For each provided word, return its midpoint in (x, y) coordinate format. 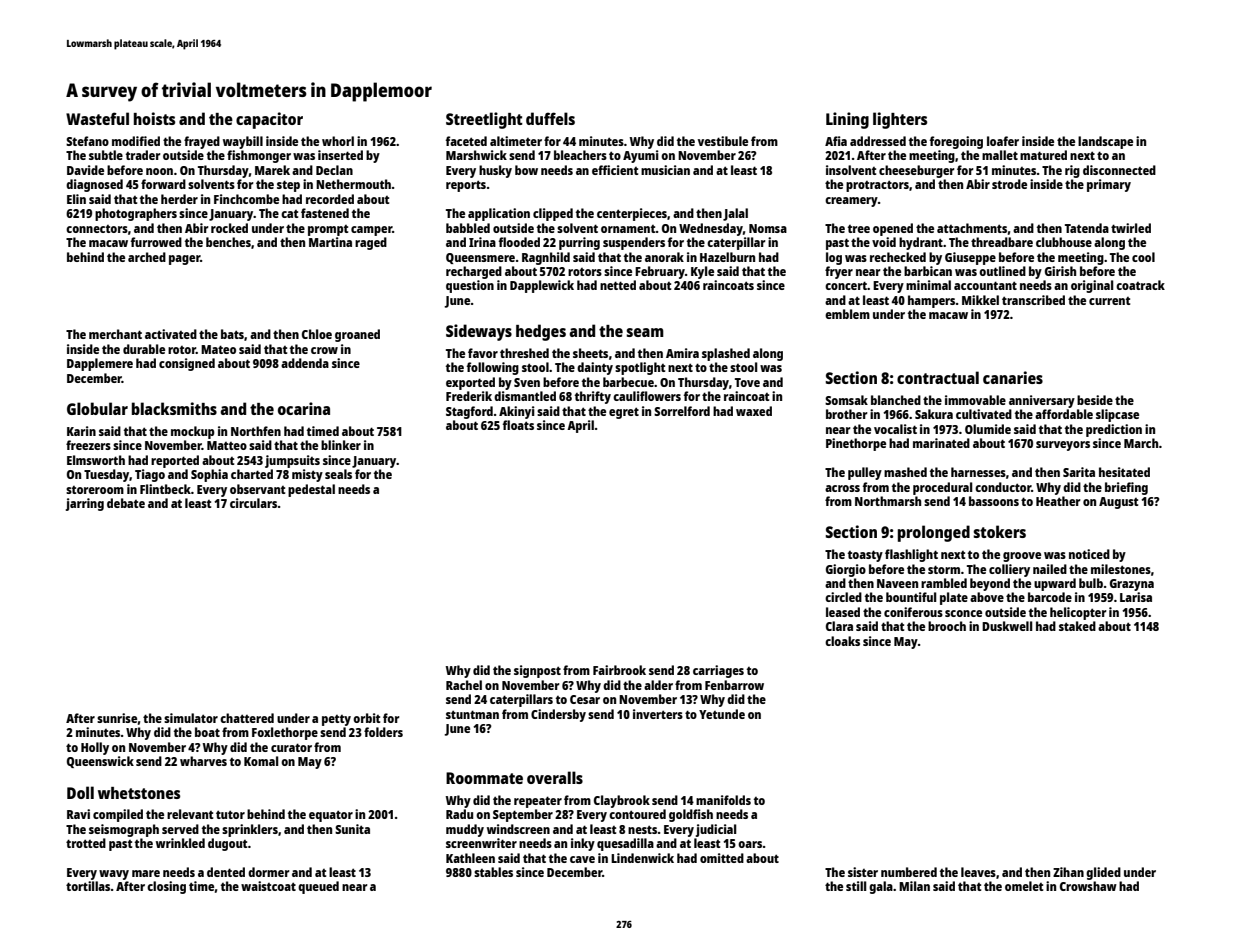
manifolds (723, 800)
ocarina (304, 408)
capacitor (269, 120)
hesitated (1124, 472)
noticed (1089, 554)
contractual (938, 377)
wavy (114, 875)
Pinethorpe (856, 444)
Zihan (1068, 872)
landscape (1105, 142)
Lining (847, 120)
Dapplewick (542, 286)
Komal (261, 761)
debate (126, 503)
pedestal (311, 490)
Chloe (317, 334)
